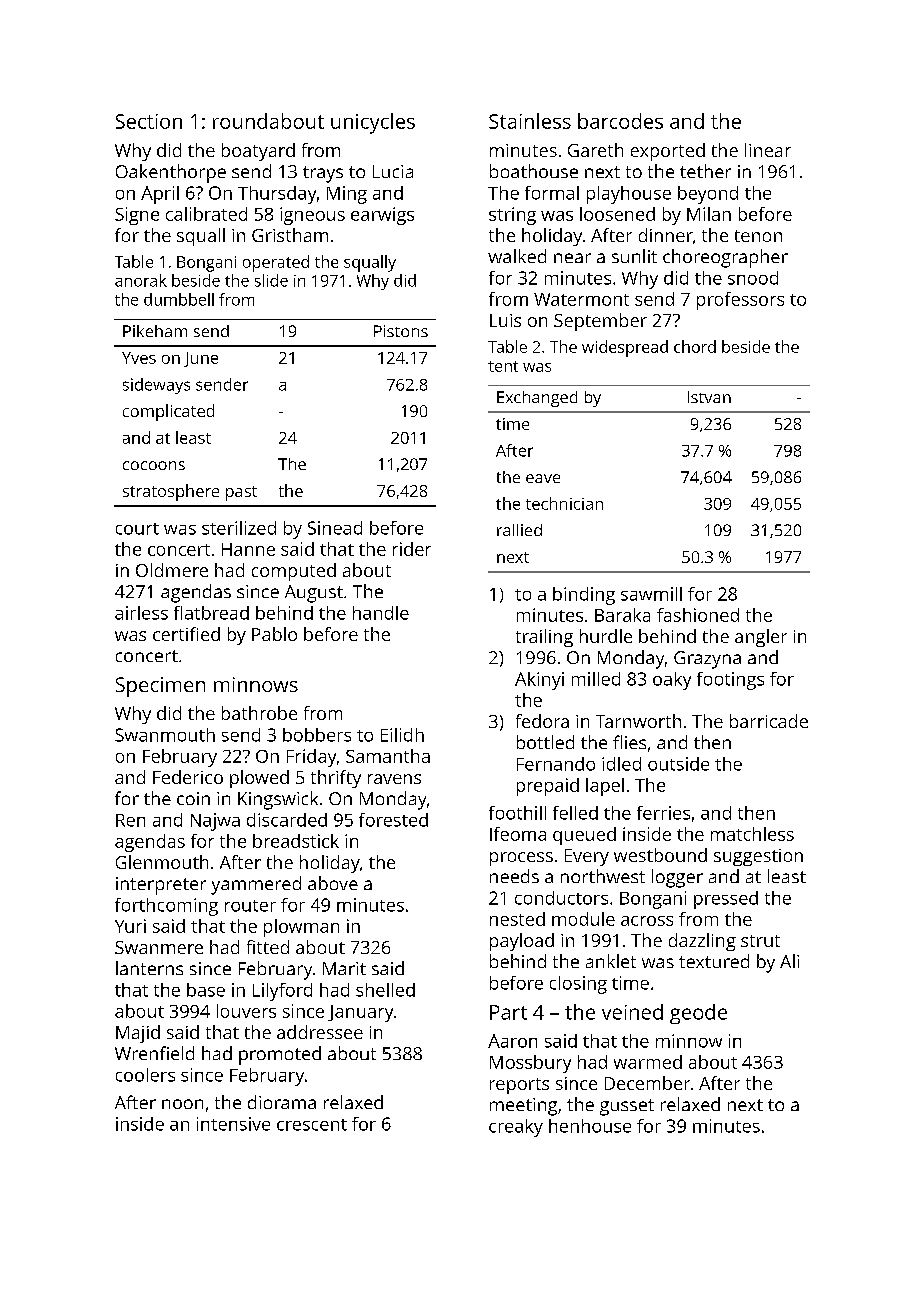 The width and height of the screenshot is (924, 1311). Describe the element at coordinates (149, 121) in the screenshot. I see `Section` at that location.
